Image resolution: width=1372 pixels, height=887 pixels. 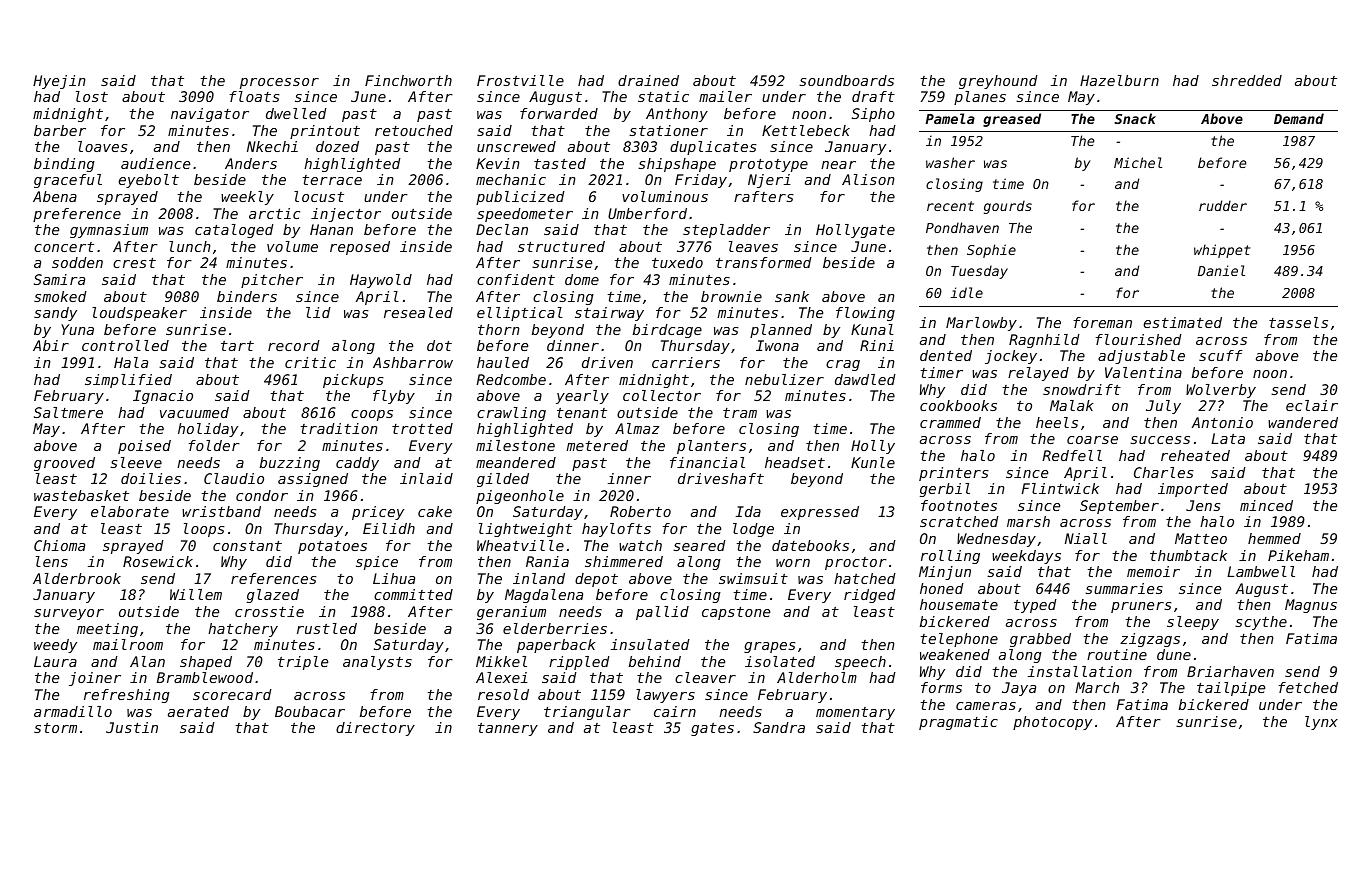 I want to click on Demand, so click(x=1299, y=118).
